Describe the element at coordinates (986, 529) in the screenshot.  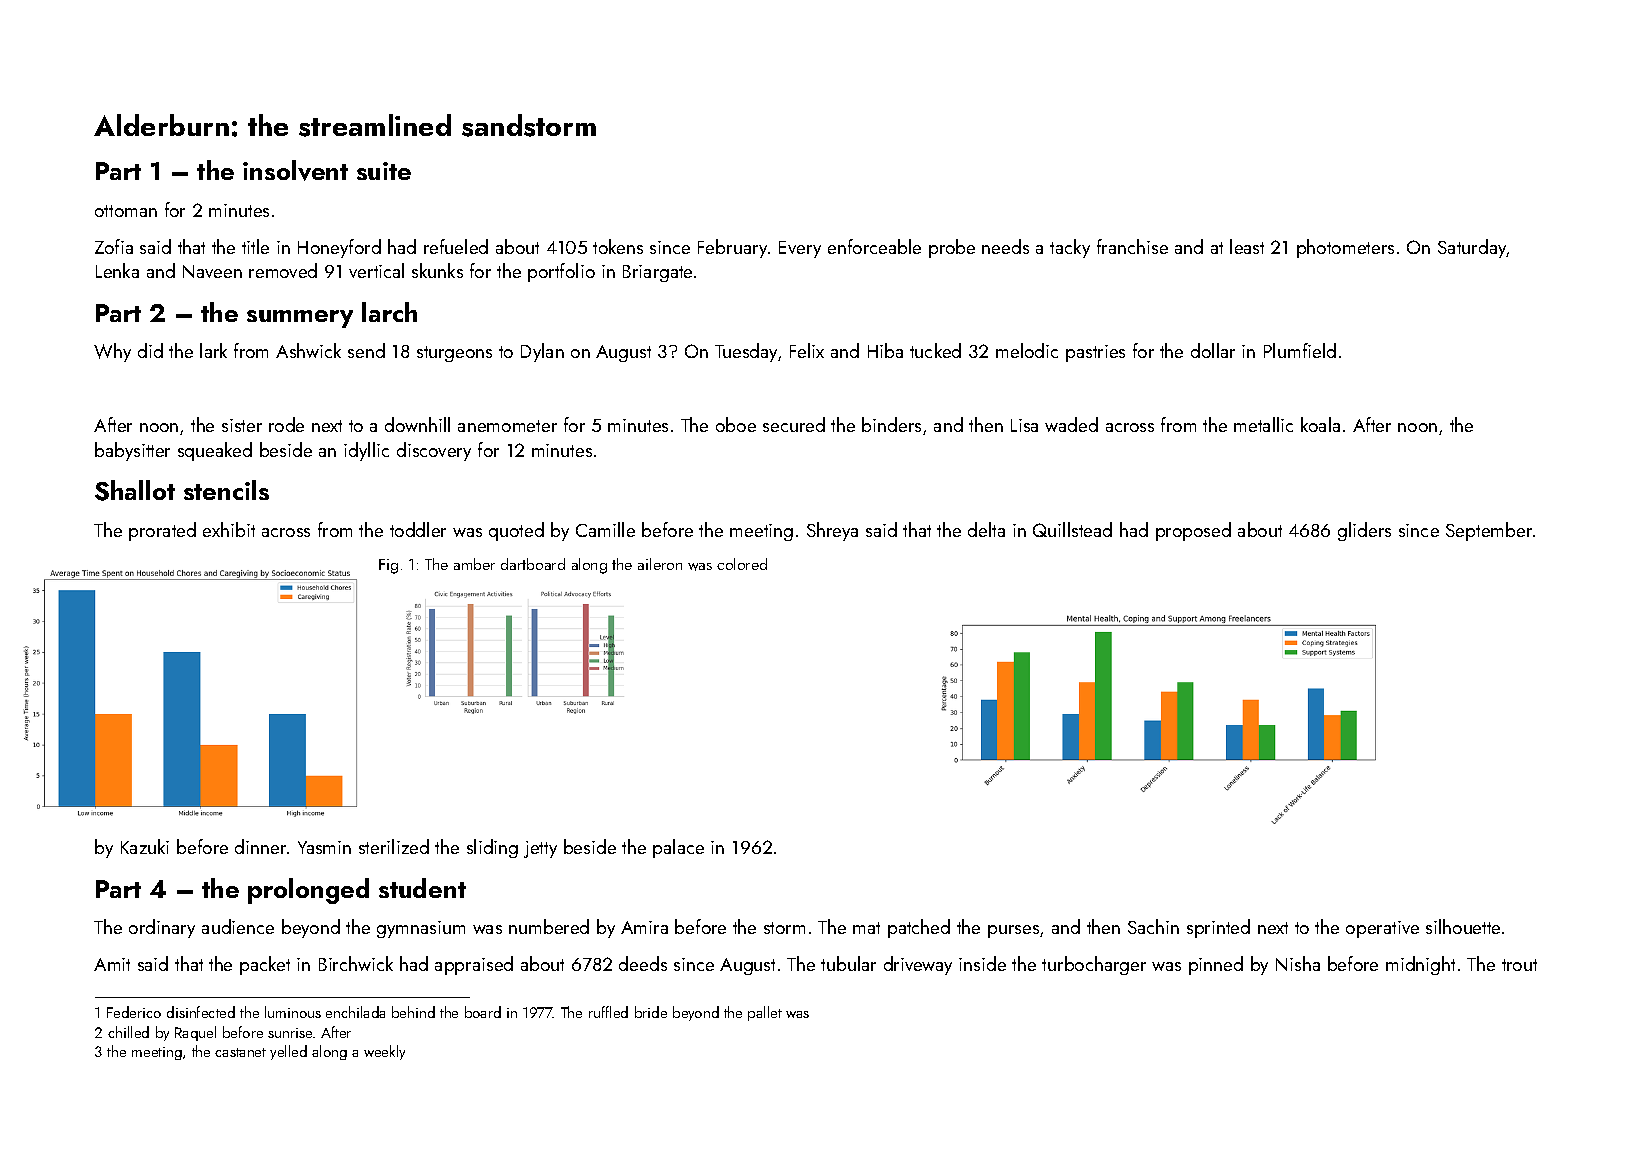
I see `delta` at that location.
